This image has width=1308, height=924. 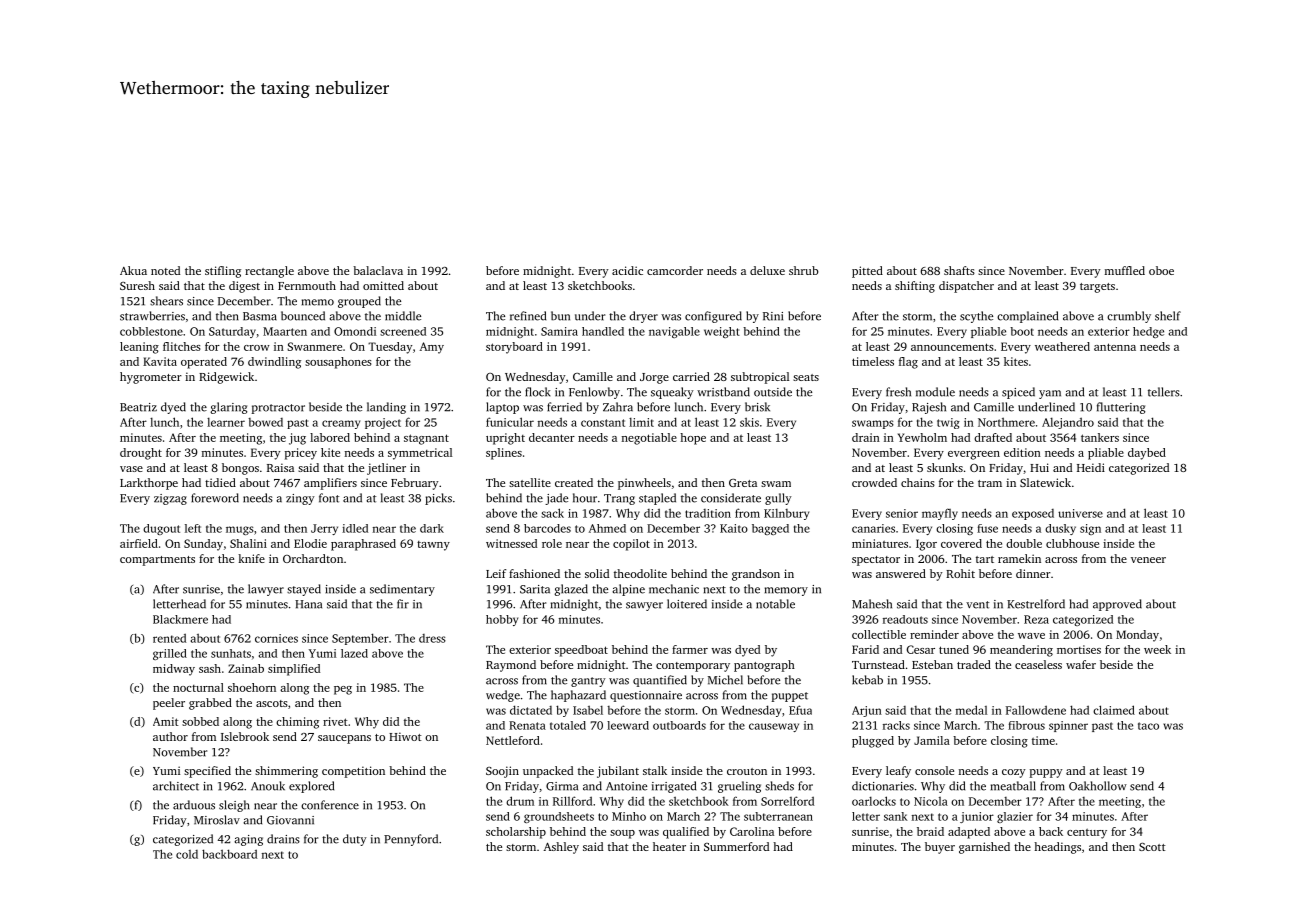 What do you see at coordinates (278, 409) in the image?
I see `protractor` at bounding box center [278, 409].
